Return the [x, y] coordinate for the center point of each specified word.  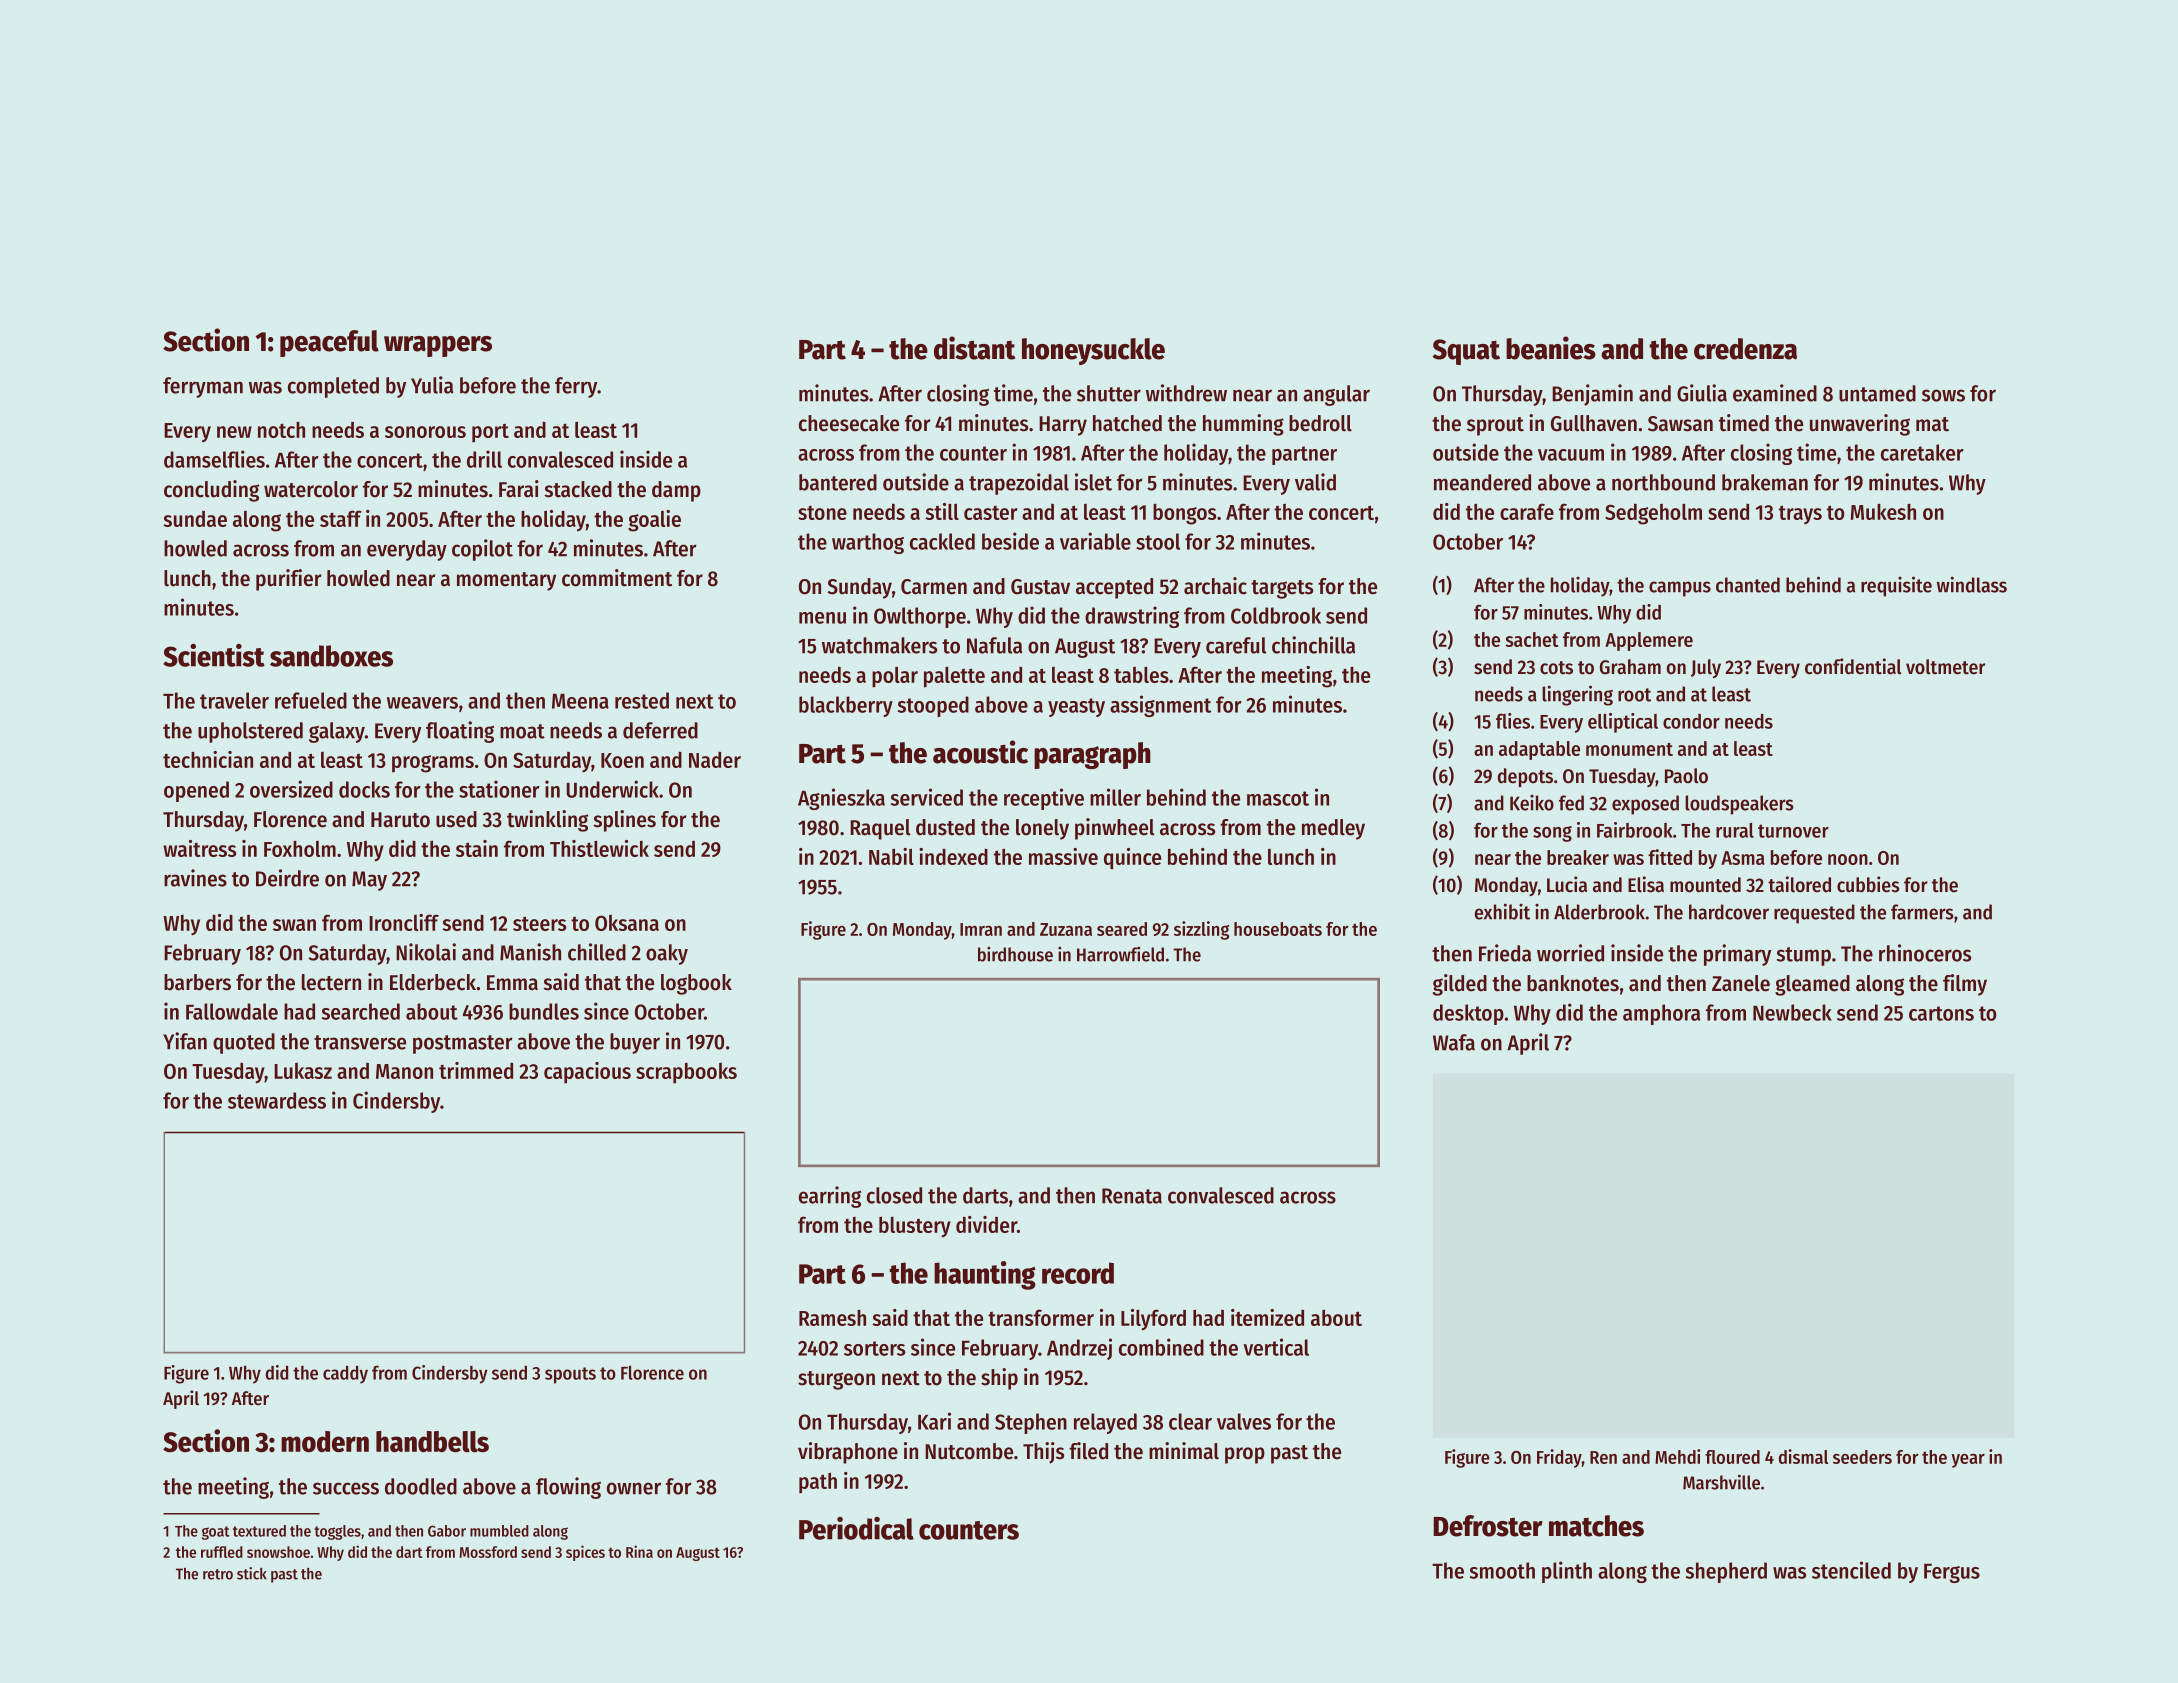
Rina [639, 1551]
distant [974, 348]
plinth [1567, 1572]
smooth [1502, 1570]
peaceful [329, 343]
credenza [1745, 349]
